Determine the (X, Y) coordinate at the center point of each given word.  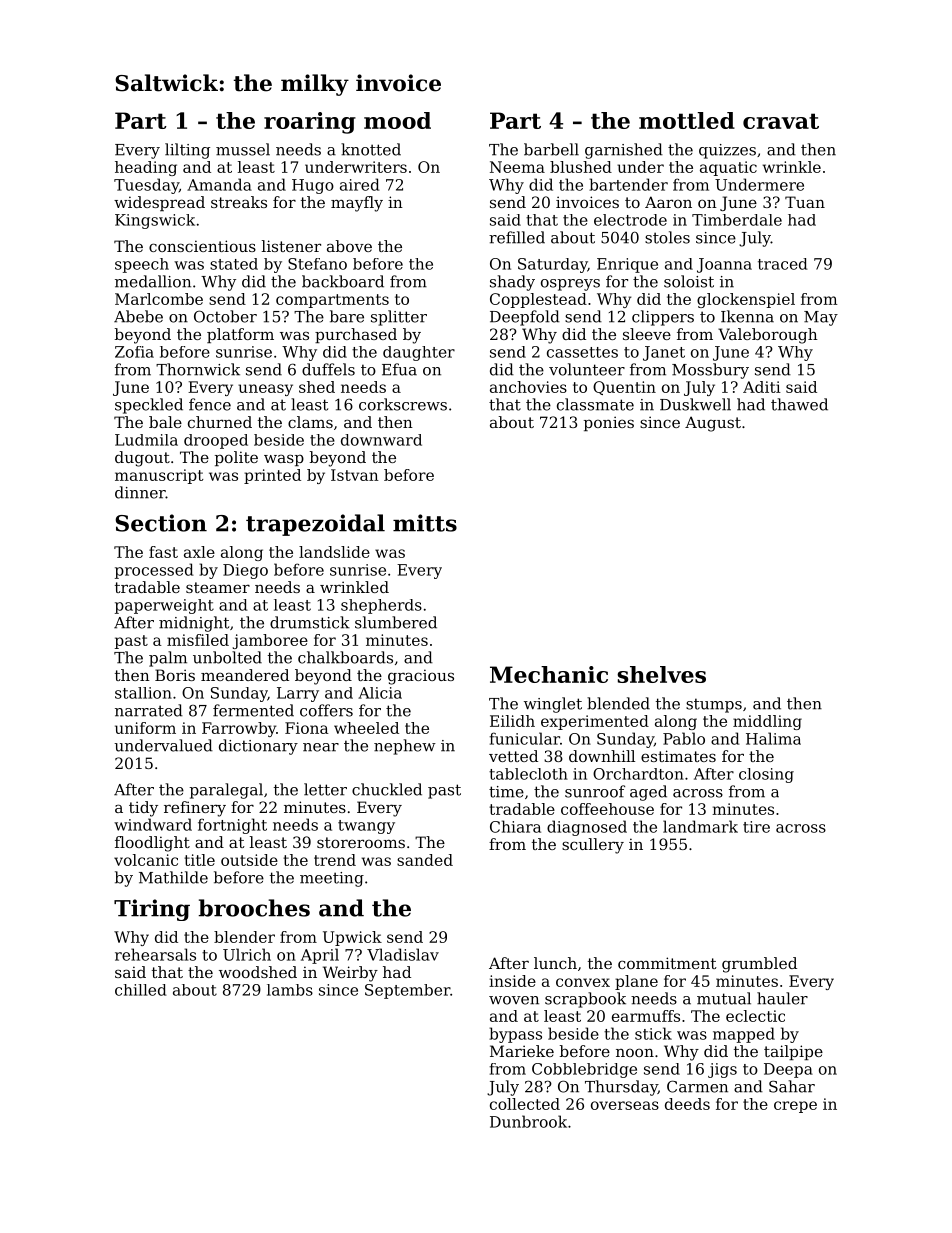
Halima (773, 738)
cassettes (582, 352)
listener (291, 246)
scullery (593, 846)
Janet (664, 353)
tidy (143, 809)
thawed (799, 404)
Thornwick (198, 369)
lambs (290, 990)
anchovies (528, 387)
